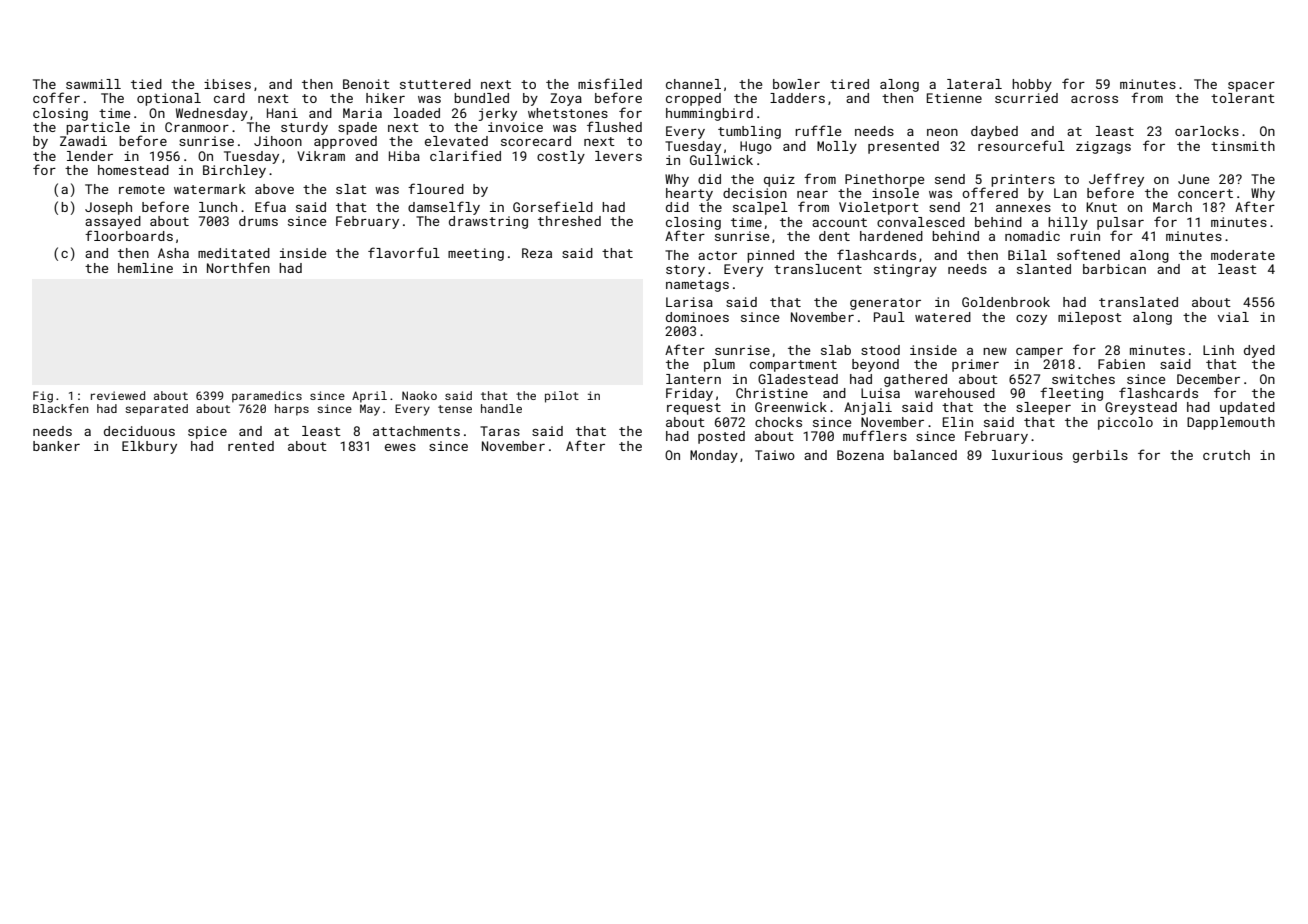 Image resolution: width=1308 pixels, height=924 pixels. Describe the element at coordinates (419, 395) in the document. I see `Naoko` at that location.
